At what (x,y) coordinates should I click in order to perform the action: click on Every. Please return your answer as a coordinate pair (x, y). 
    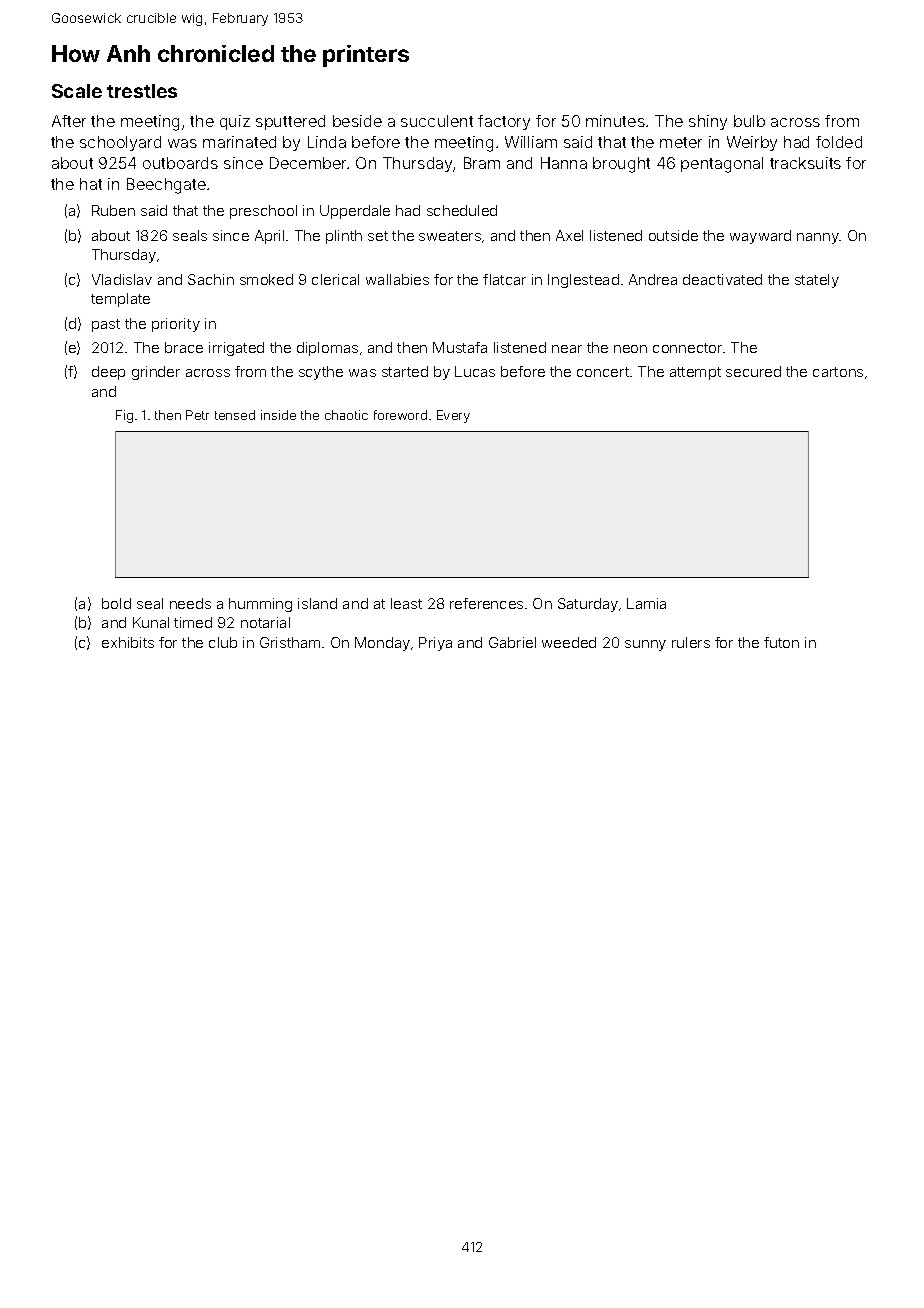
    Looking at the image, I should click on (453, 416).
